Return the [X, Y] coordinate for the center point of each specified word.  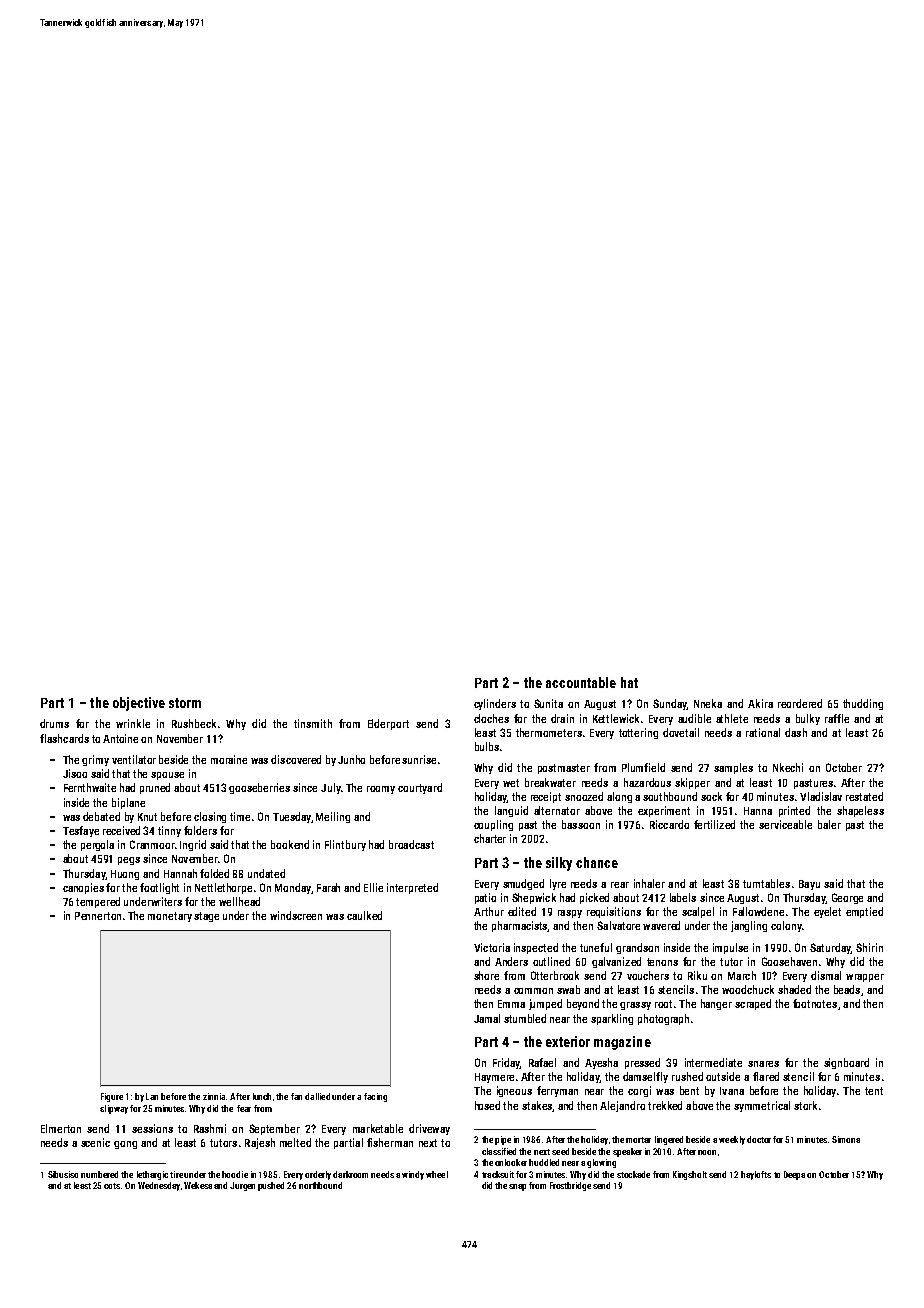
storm [185, 703]
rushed [687, 1076]
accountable [581, 682]
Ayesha [601, 1063]
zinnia [214, 1096]
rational [763, 732]
